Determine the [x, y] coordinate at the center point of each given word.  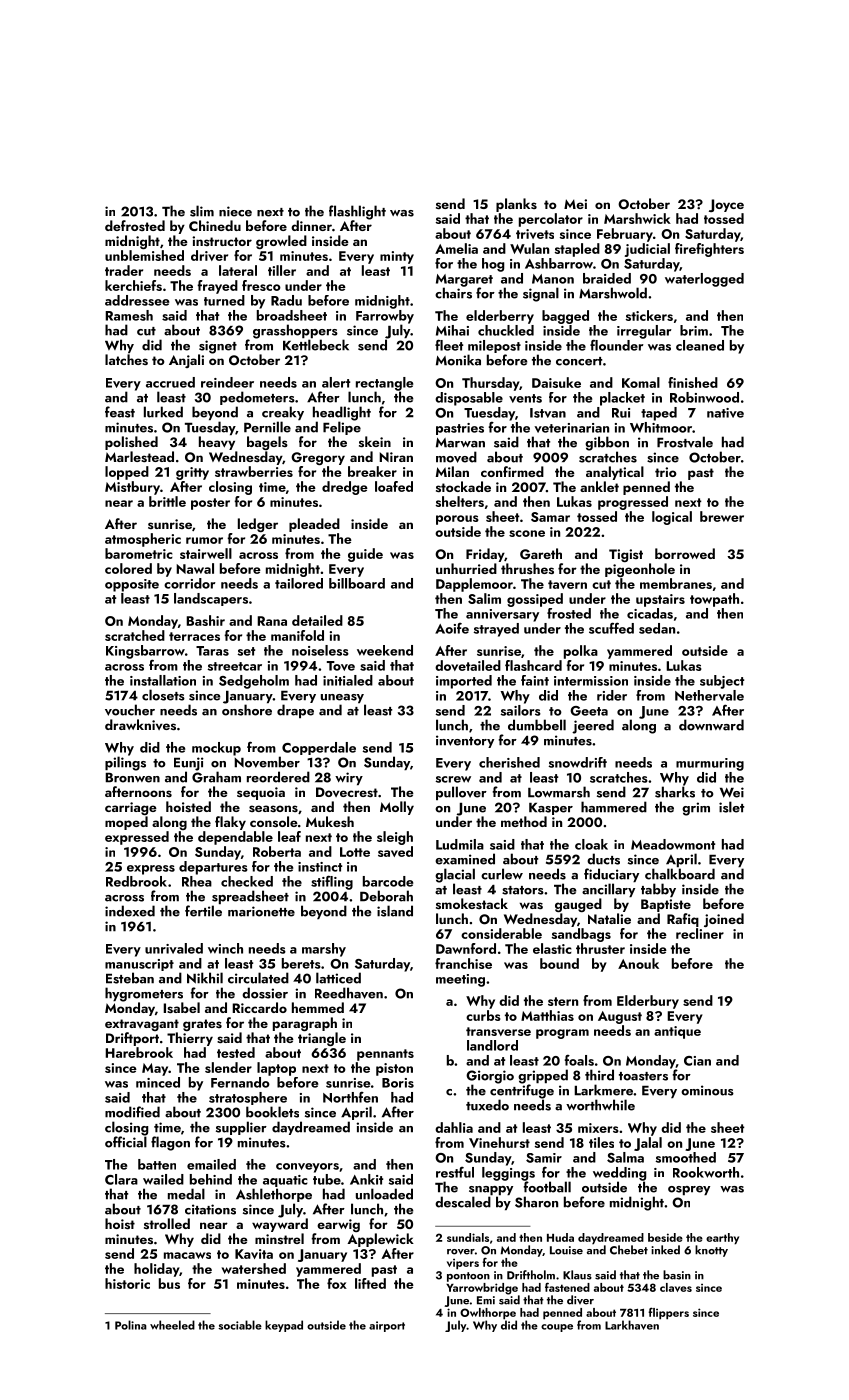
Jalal [648, 1144]
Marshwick [637, 218]
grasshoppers [295, 331]
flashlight [357, 212]
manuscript [139, 965]
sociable [240, 1325]
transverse [498, 1031]
